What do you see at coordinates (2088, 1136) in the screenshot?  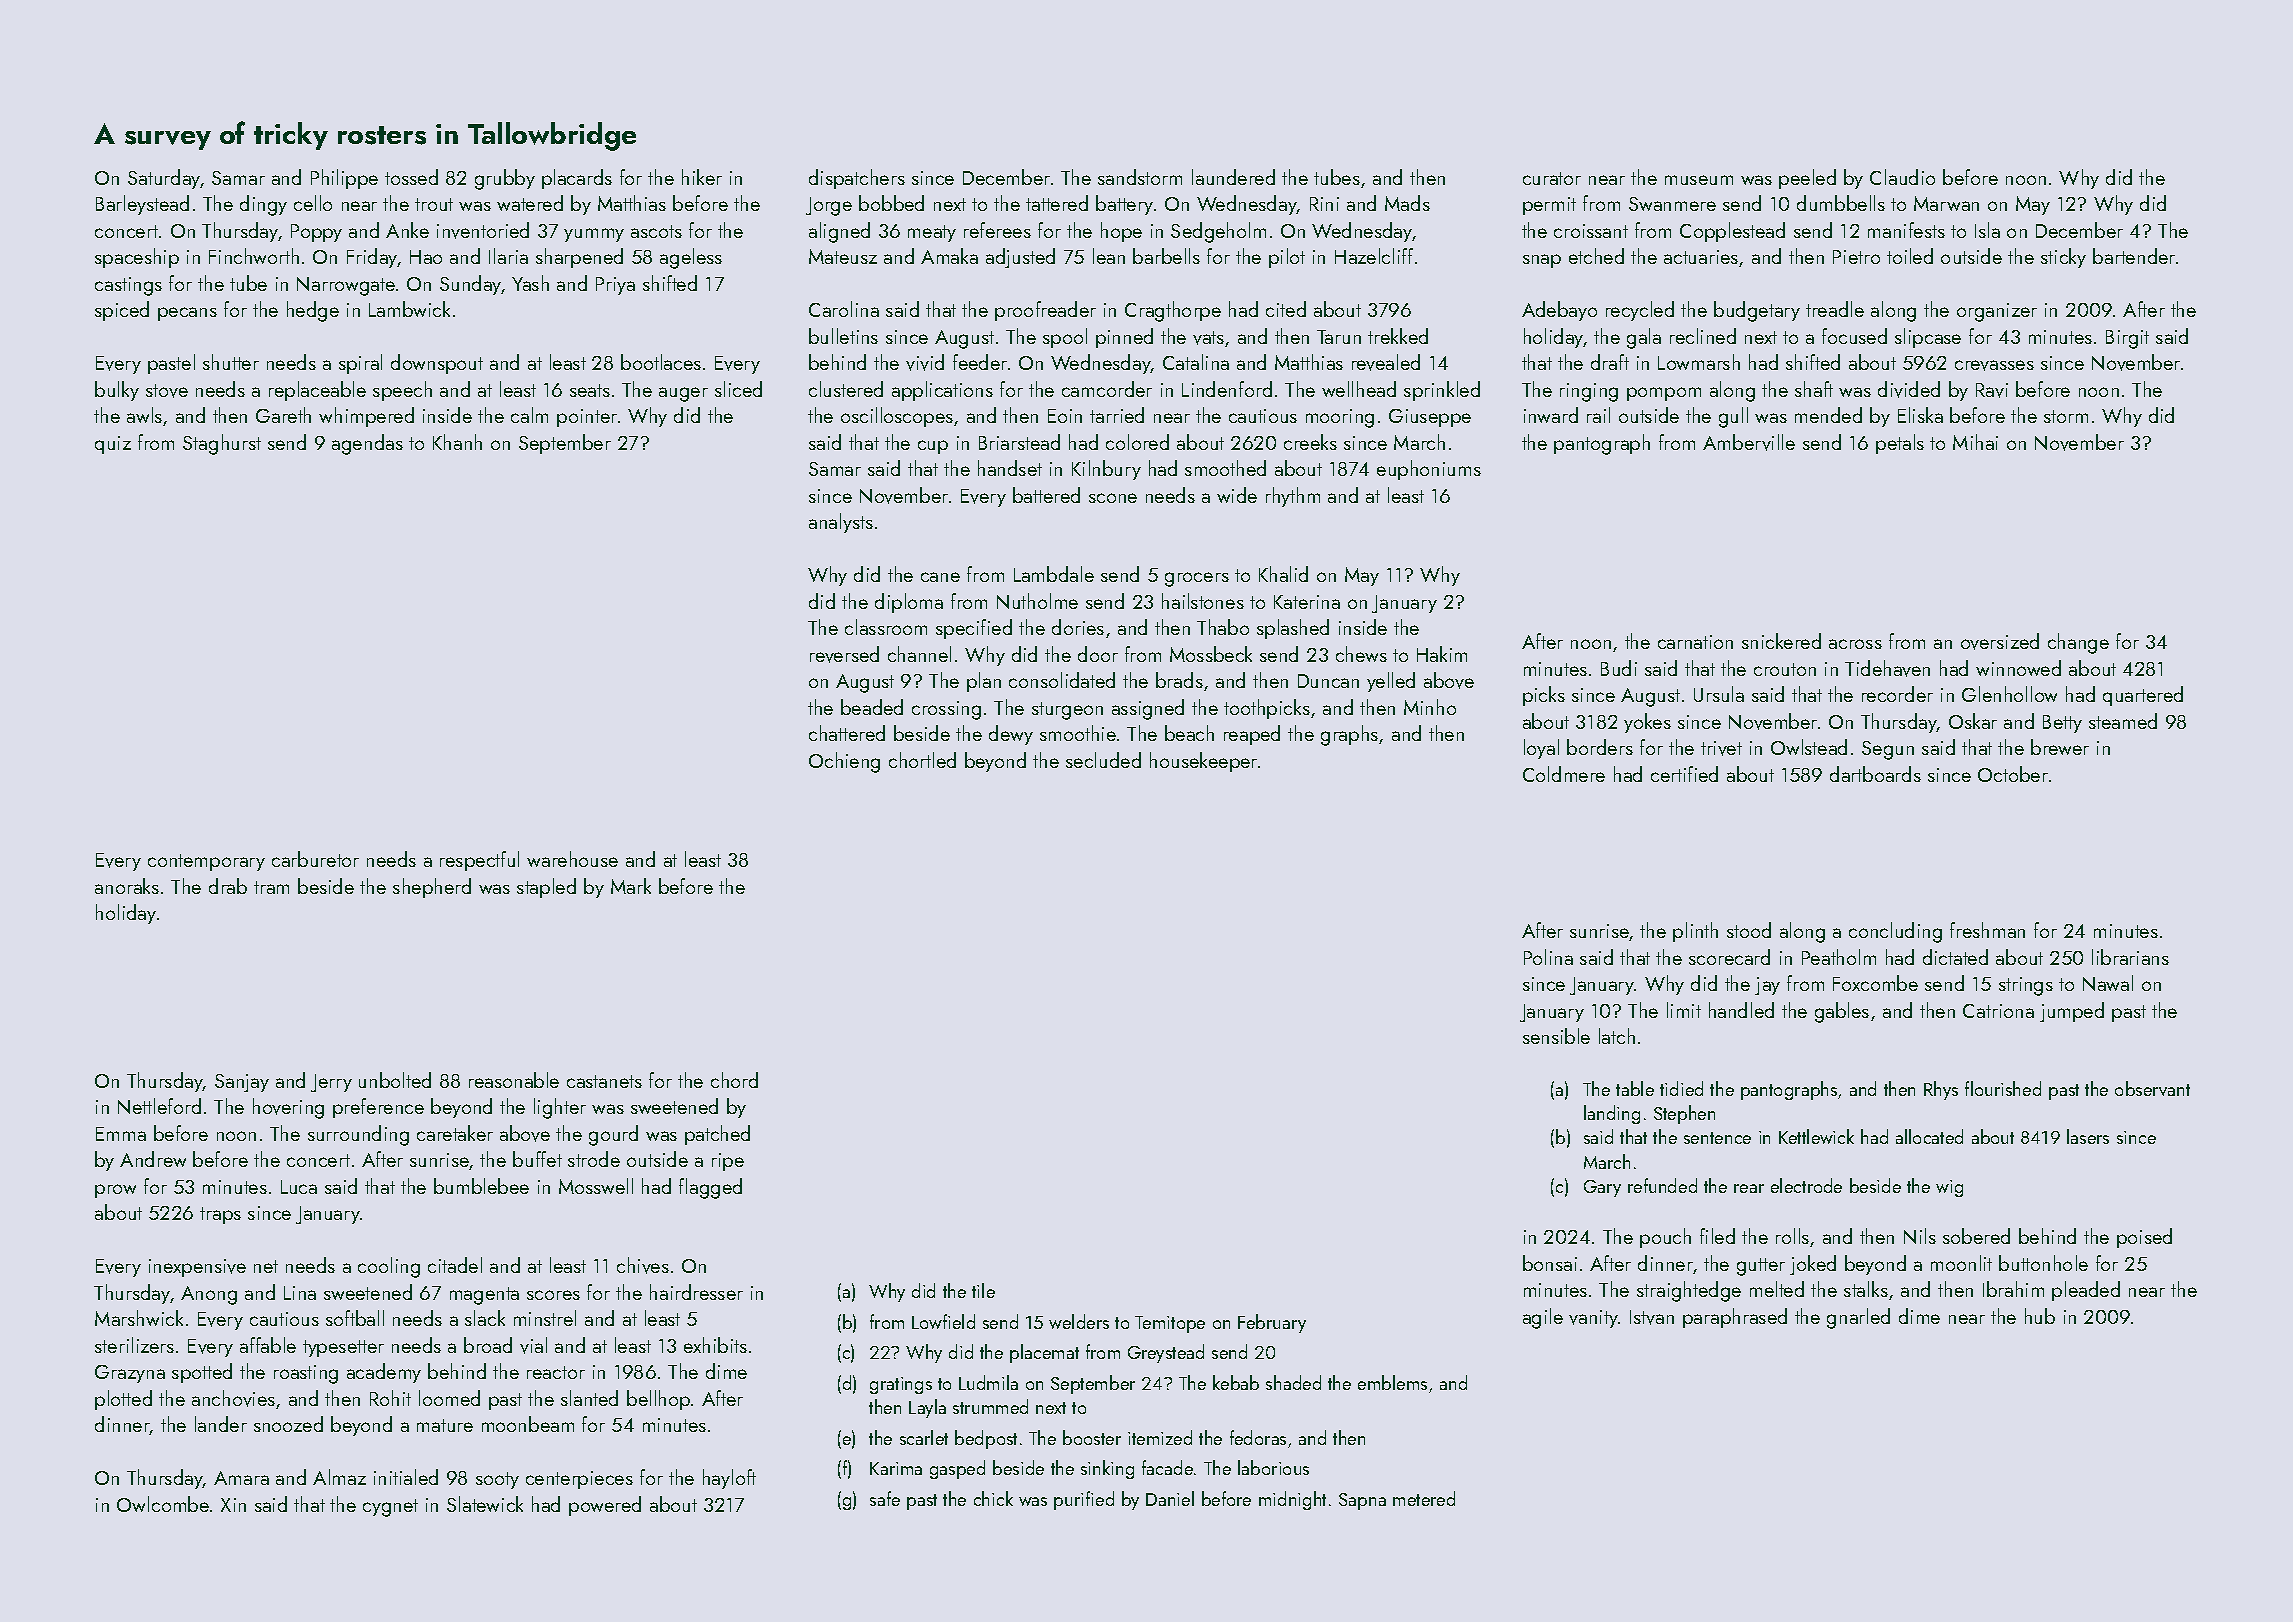 I see `lasers` at bounding box center [2088, 1136].
